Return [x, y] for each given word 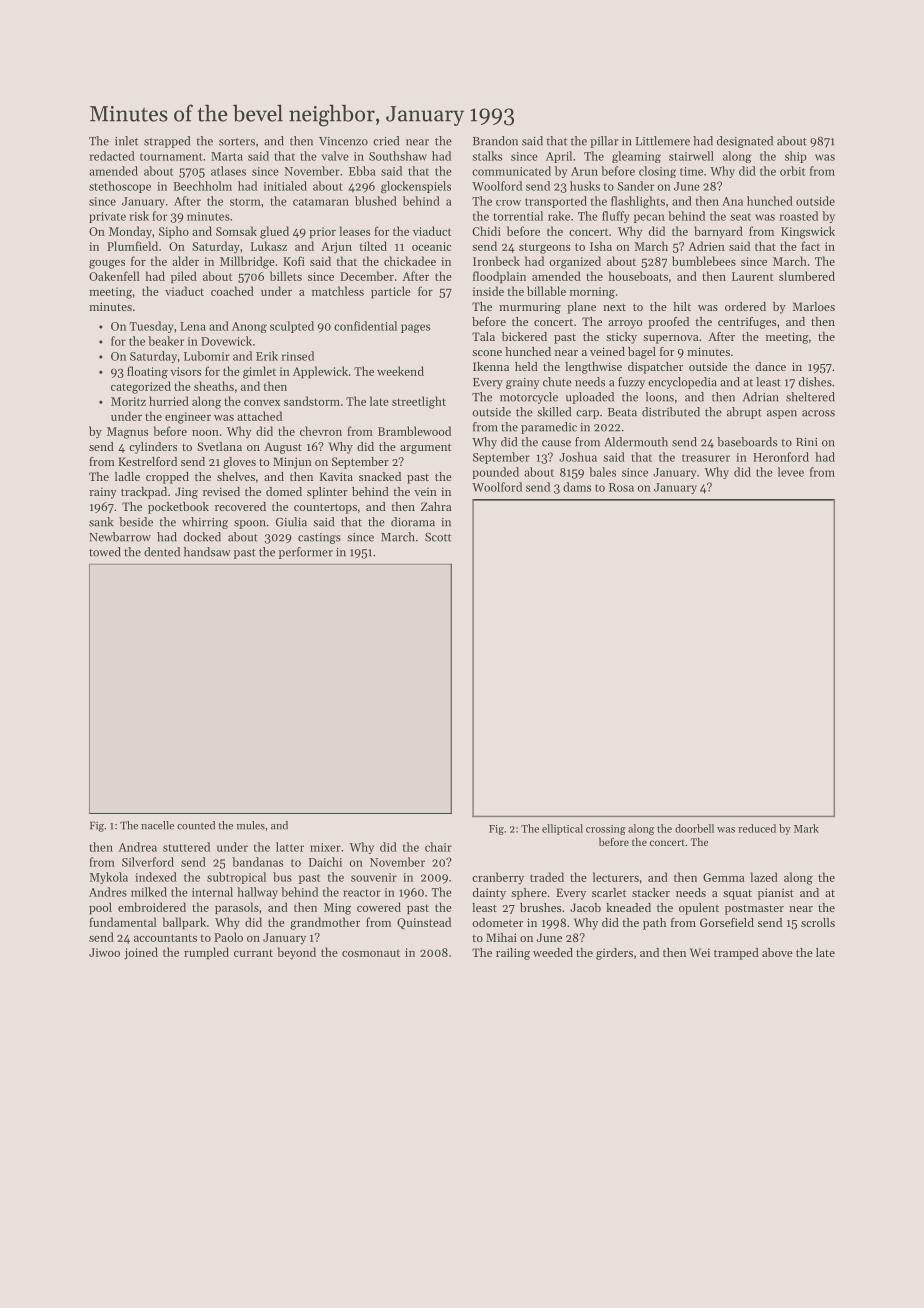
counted [196, 825]
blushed [376, 201]
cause [556, 443]
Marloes [814, 306]
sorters [237, 142]
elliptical [562, 829]
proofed [668, 323]
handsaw [207, 552]
